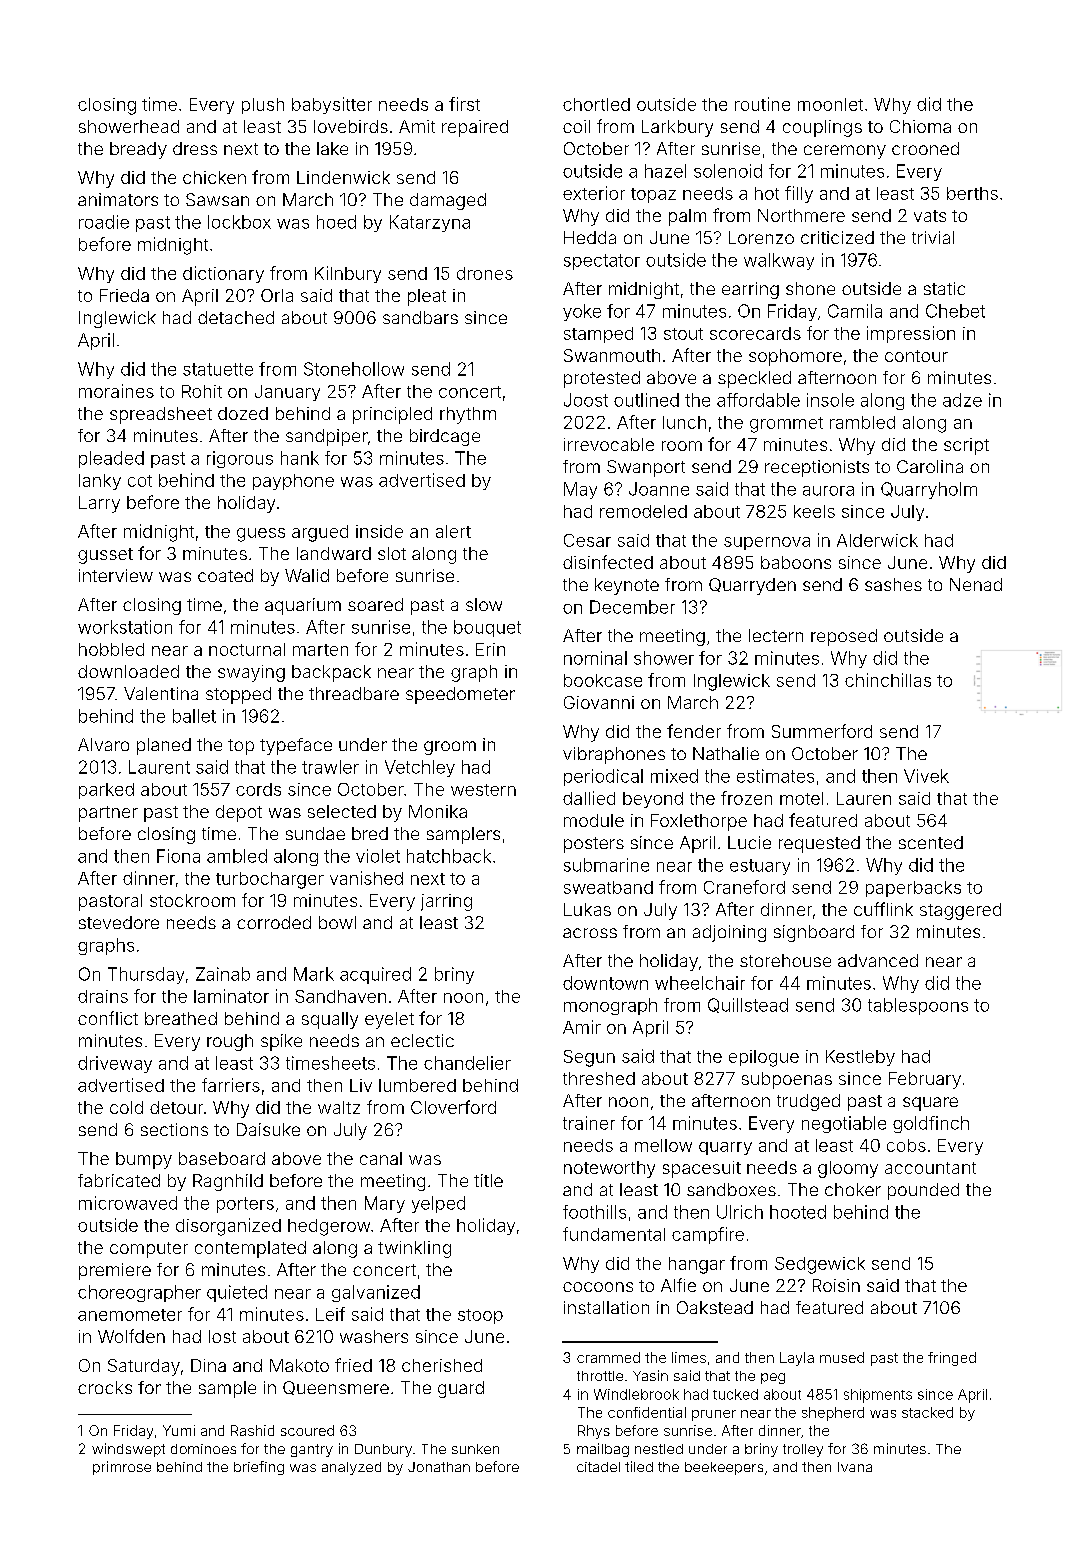  I want to click on crocks, so click(105, 1387).
